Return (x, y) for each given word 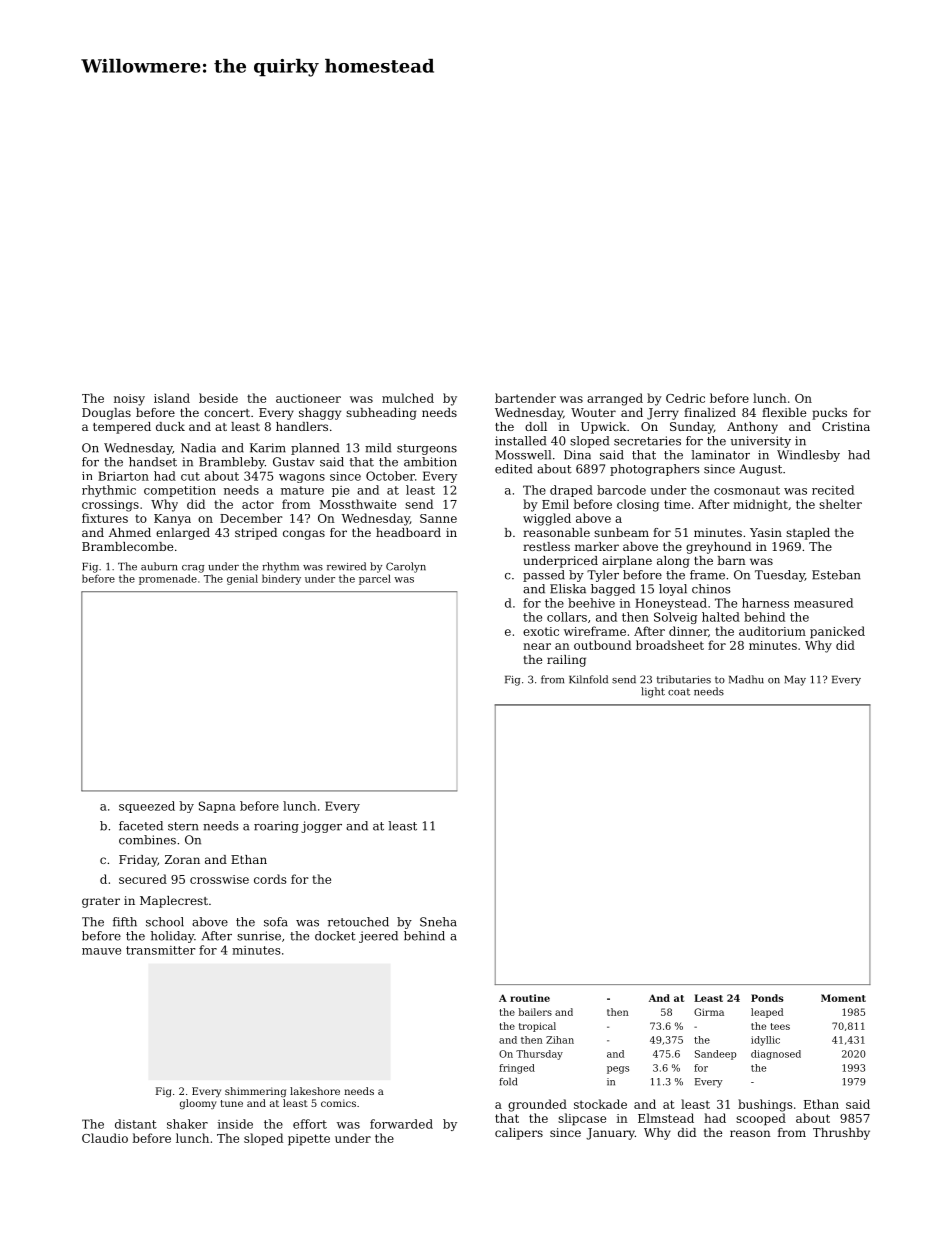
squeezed (147, 807)
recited (833, 490)
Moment (843, 998)
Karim (268, 448)
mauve (101, 951)
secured (143, 879)
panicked (837, 632)
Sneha (438, 922)
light (653, 692)
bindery (281, 579)
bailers (535, 1012)
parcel (375, 579)
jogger (321, 827)
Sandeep (715, 1055)
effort (310, 1124)
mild (378, 448)
